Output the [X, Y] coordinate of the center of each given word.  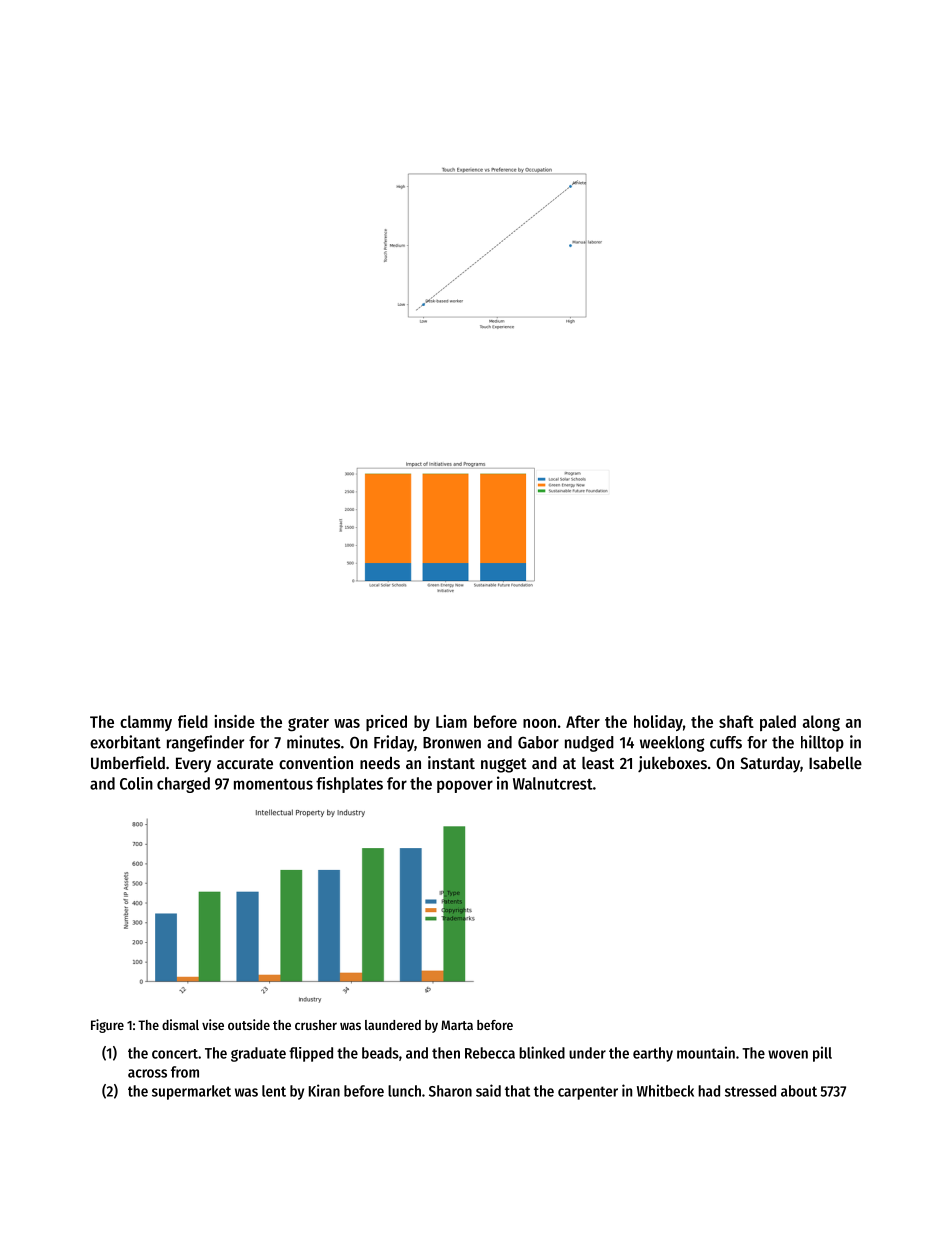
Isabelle [835, 762]
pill [822, 1054]
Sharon [450, 1091]
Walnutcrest [553, 783]
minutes [313, 742]
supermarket [191, 1092]
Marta [457, 1025]
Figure [107, 1026]
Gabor [538, 742]
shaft [736, 721]
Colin [136, 783]
